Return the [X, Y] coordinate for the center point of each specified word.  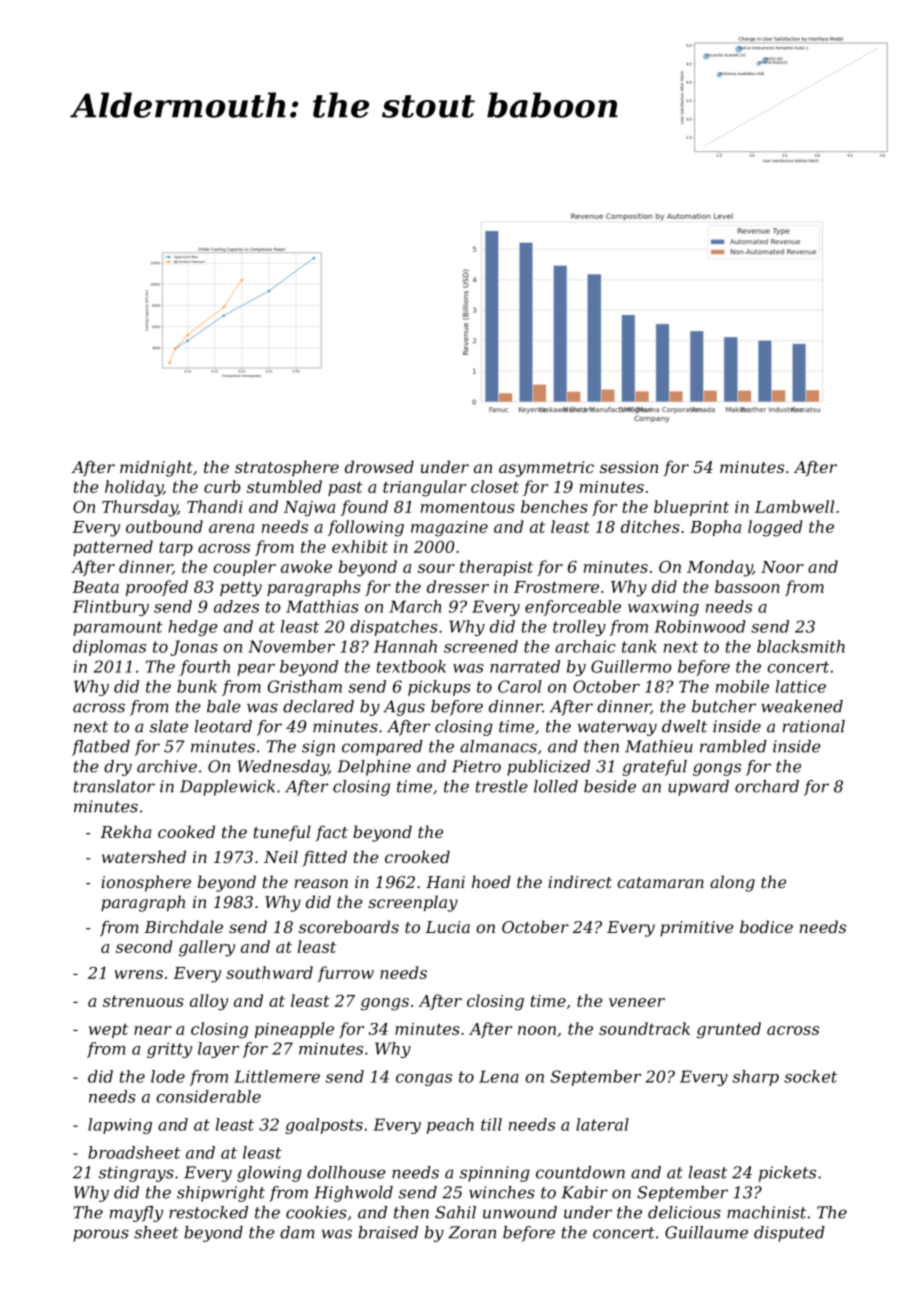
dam [297, 1232]
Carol [520, 686]
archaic [585, 646]
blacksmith [801, 646]
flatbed [101, 748]
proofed [157, 588]
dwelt [684, 726]
